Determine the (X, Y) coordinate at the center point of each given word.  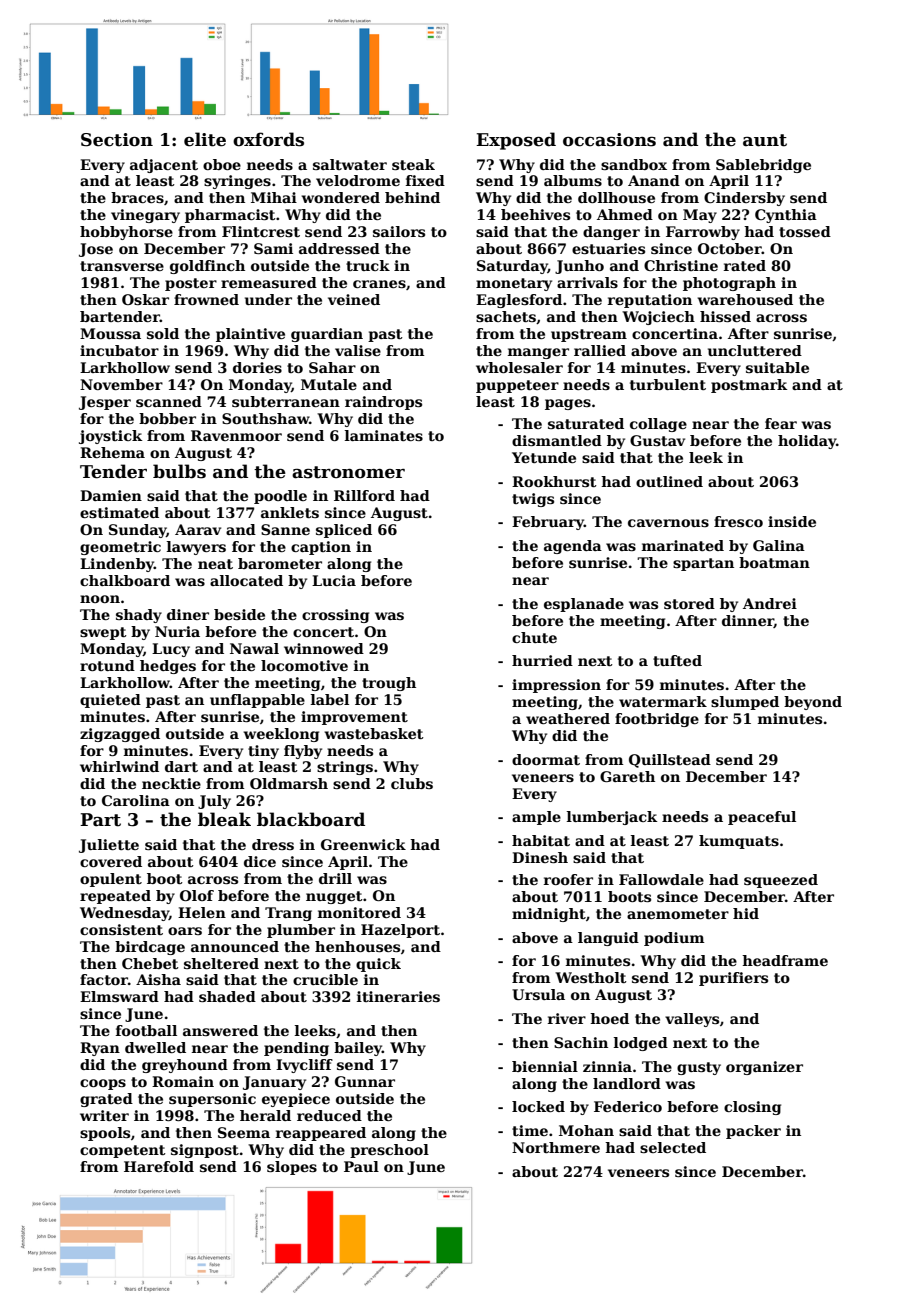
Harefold (159, 1166)
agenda (573, 547)
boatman (774, 562)
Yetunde (544, 457)
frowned (206, 299)
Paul (361, 1166)
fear (781, 423)
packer (753, 1132)
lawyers (196, 548)
